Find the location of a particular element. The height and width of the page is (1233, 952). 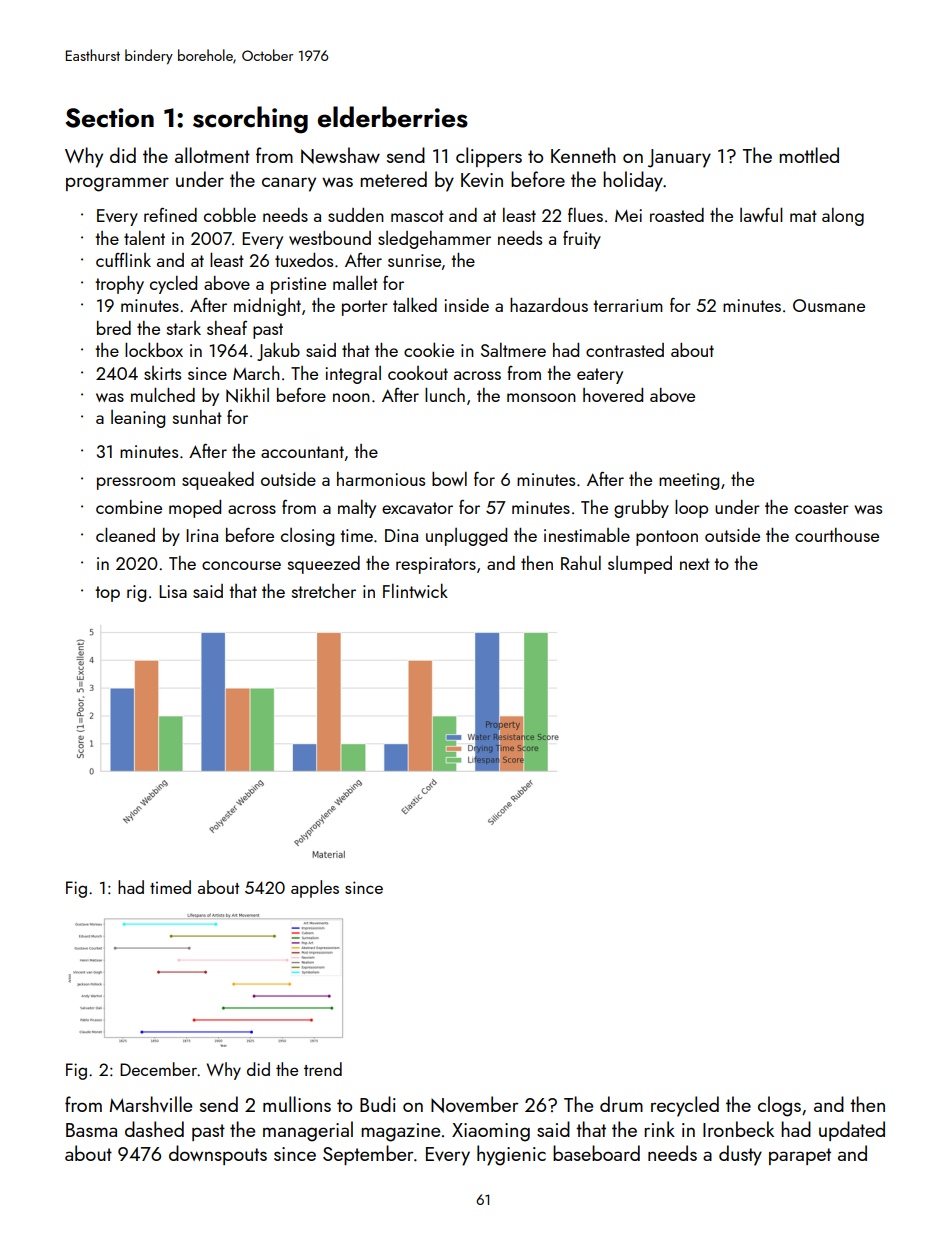

bowl is located at coordinates (449, 479).
